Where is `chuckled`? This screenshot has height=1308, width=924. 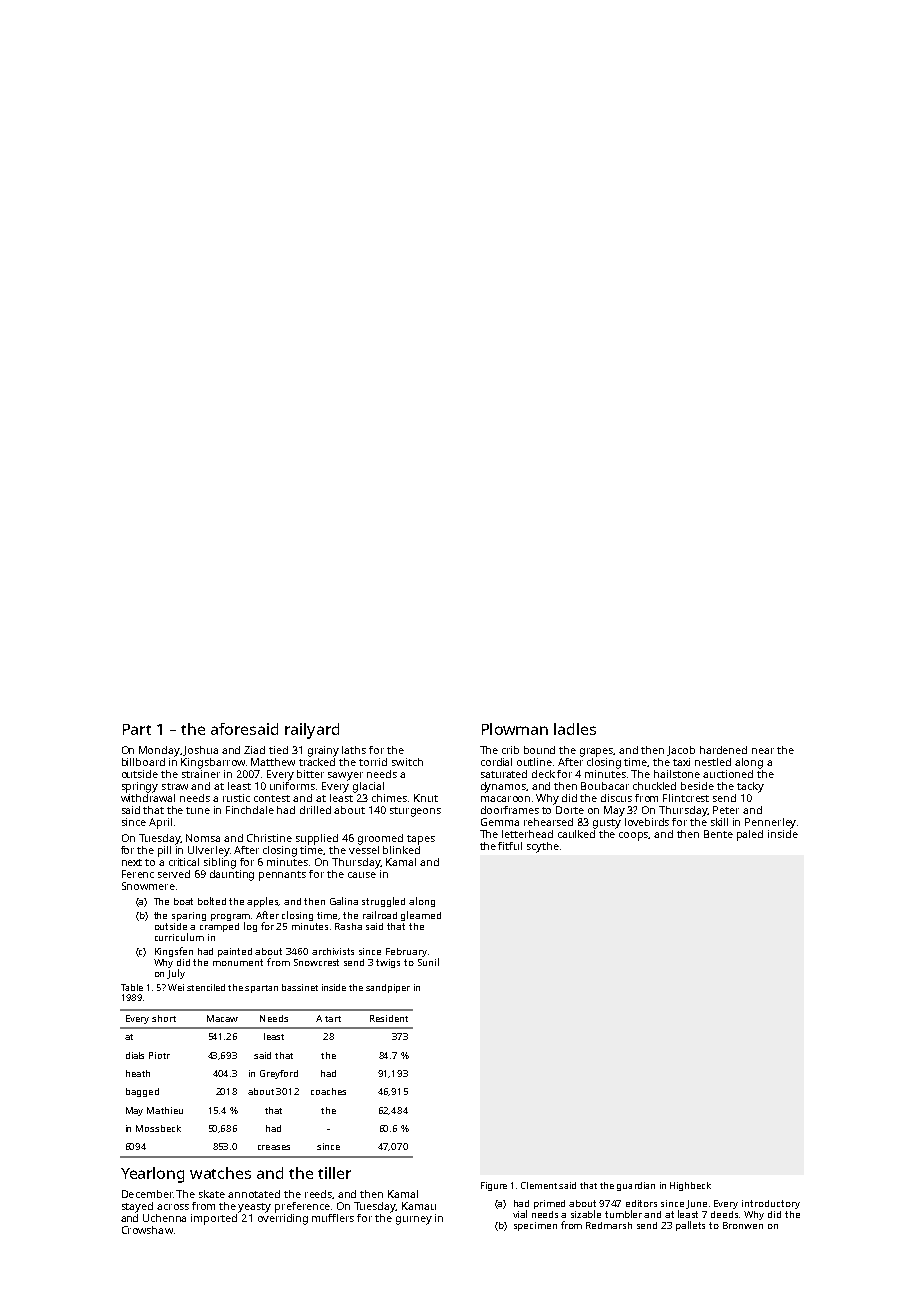
chuckled is located at coordinates (654, 786).
